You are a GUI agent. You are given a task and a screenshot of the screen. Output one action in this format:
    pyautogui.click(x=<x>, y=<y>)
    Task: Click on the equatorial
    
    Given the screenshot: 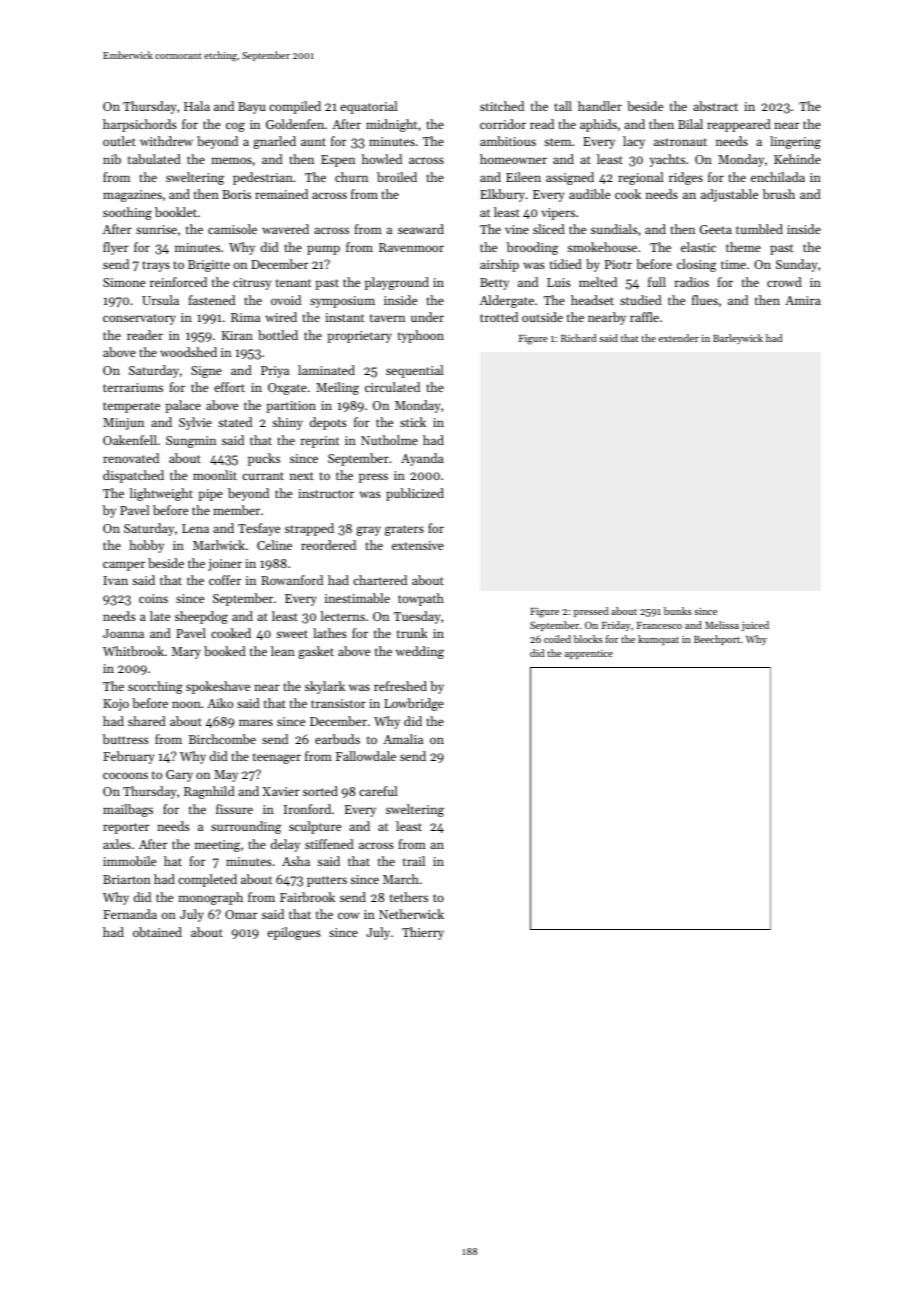 What is the action you would take?
    pyautogui.click(x=369, y=107)
